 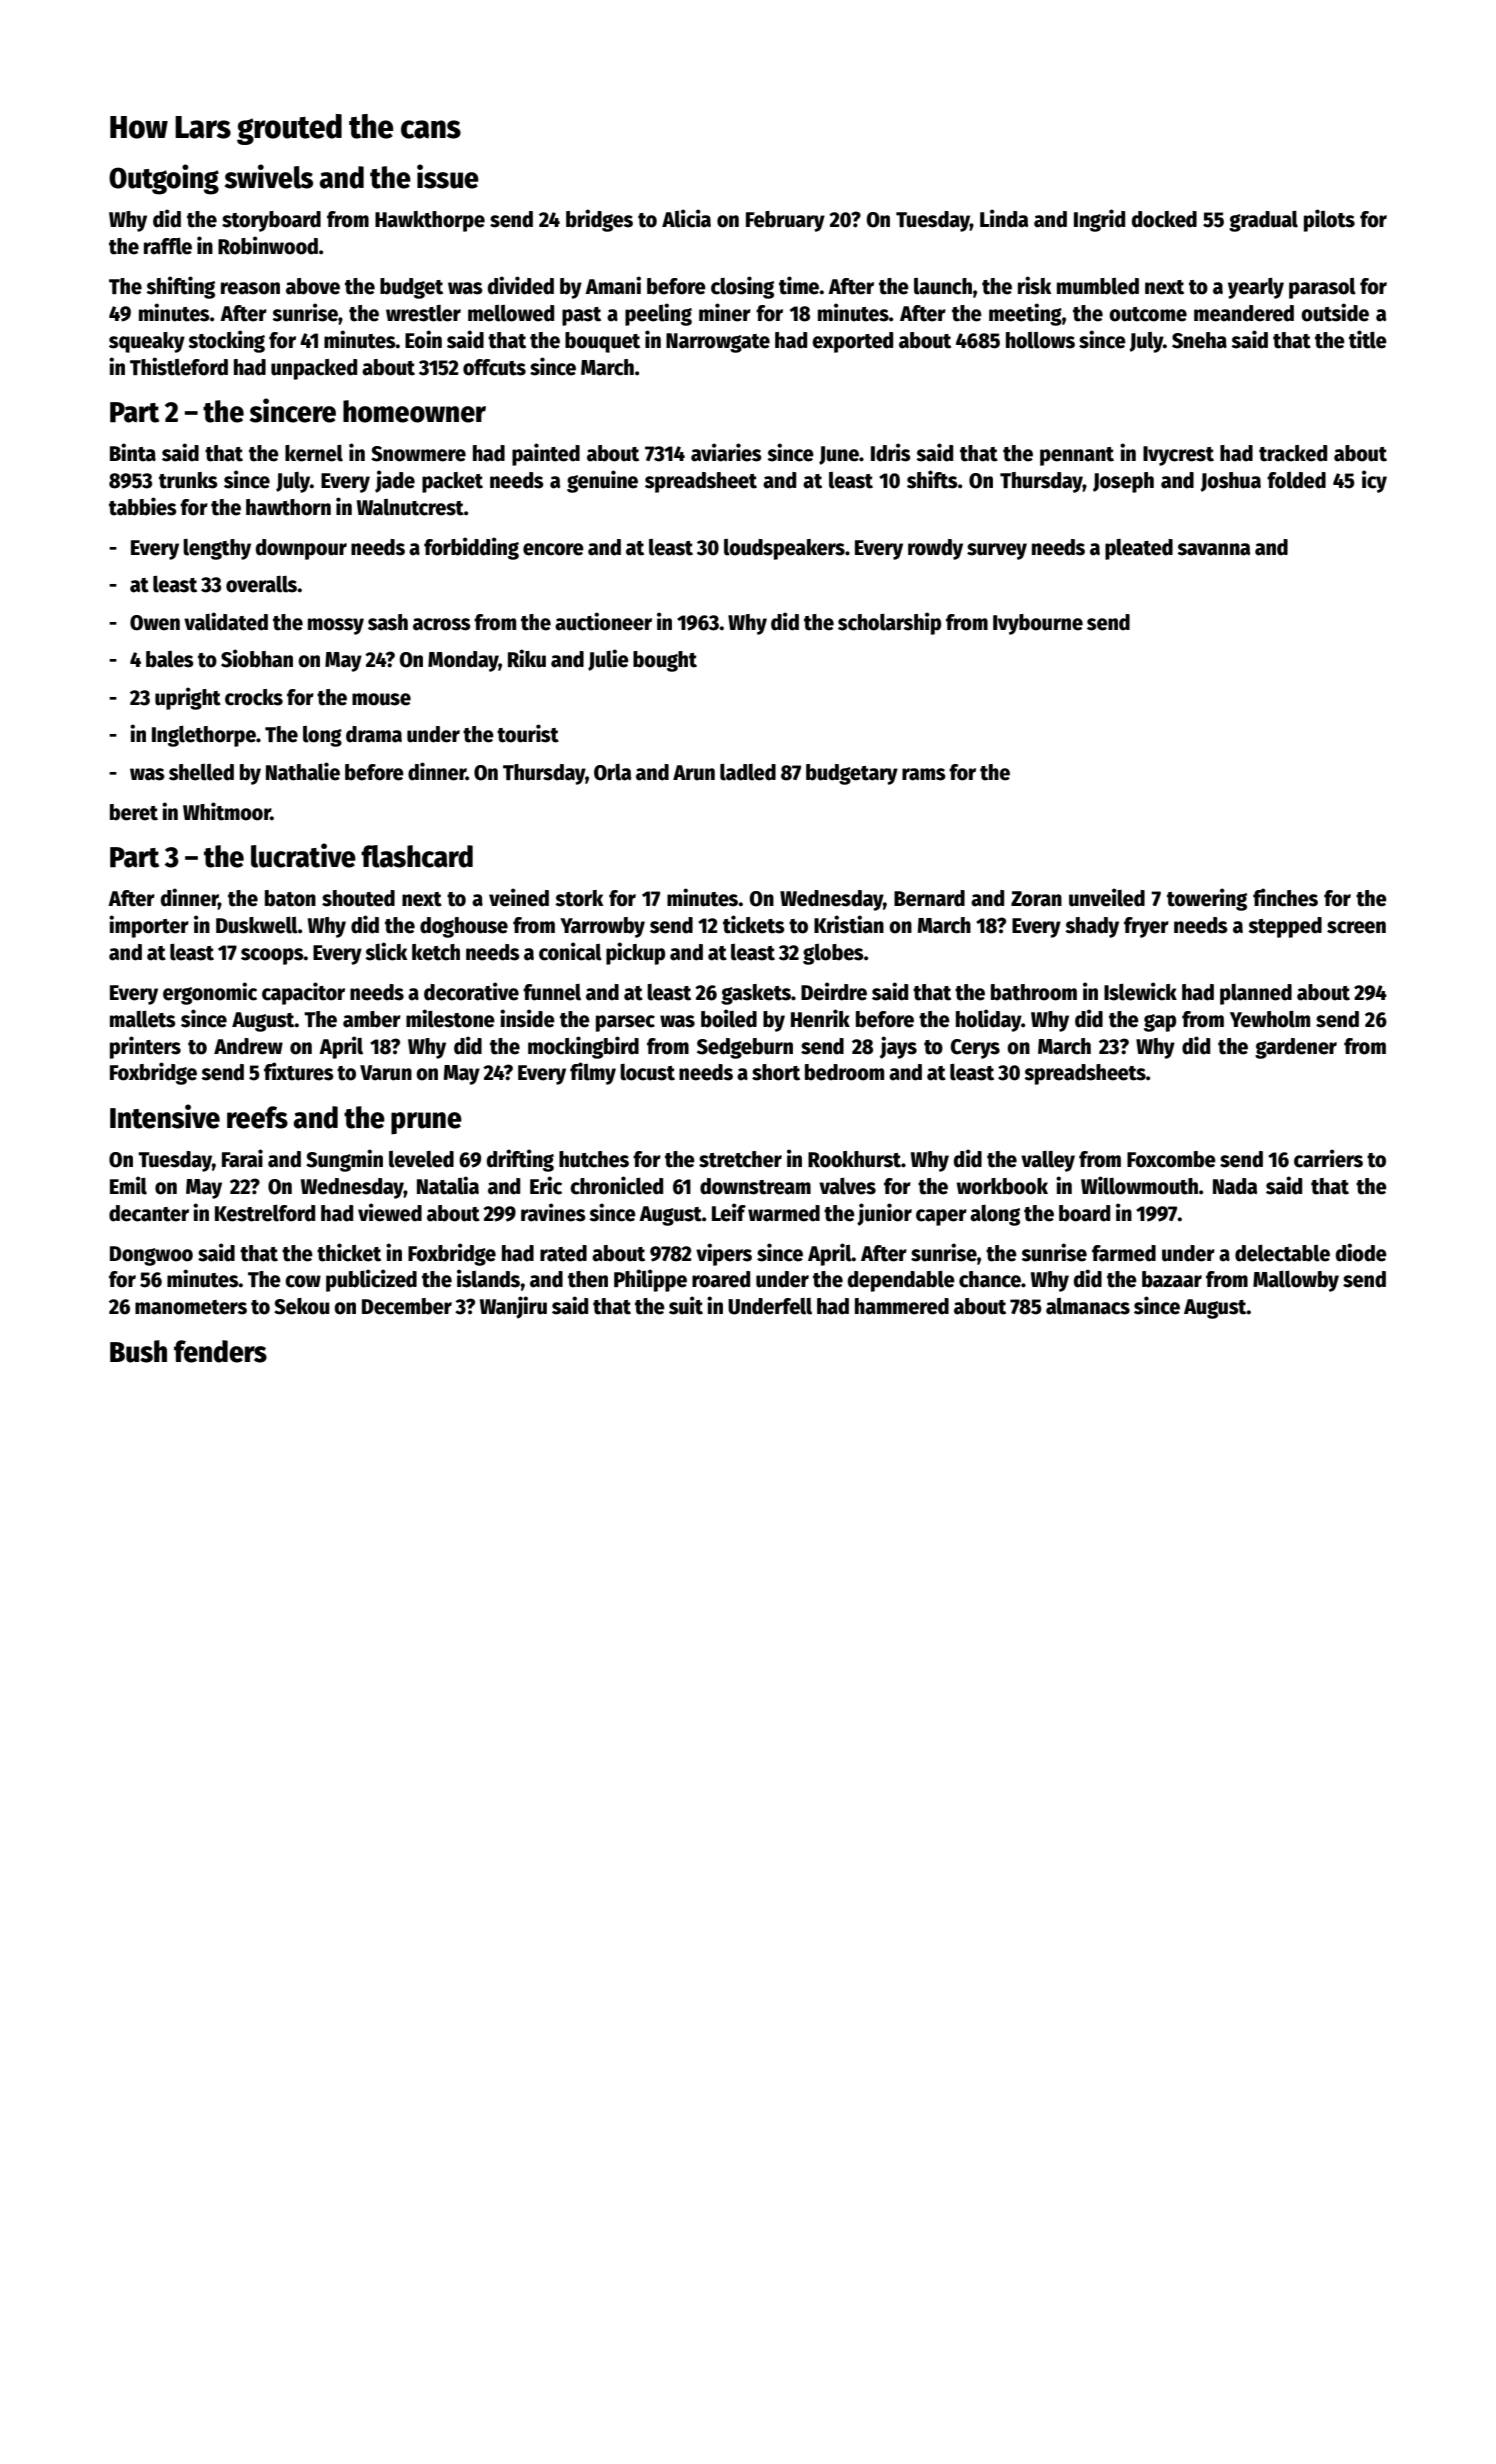 What do you see at coordinates (891, 452) in the page?
I see `Idris` at bounding box center [891, 452].
